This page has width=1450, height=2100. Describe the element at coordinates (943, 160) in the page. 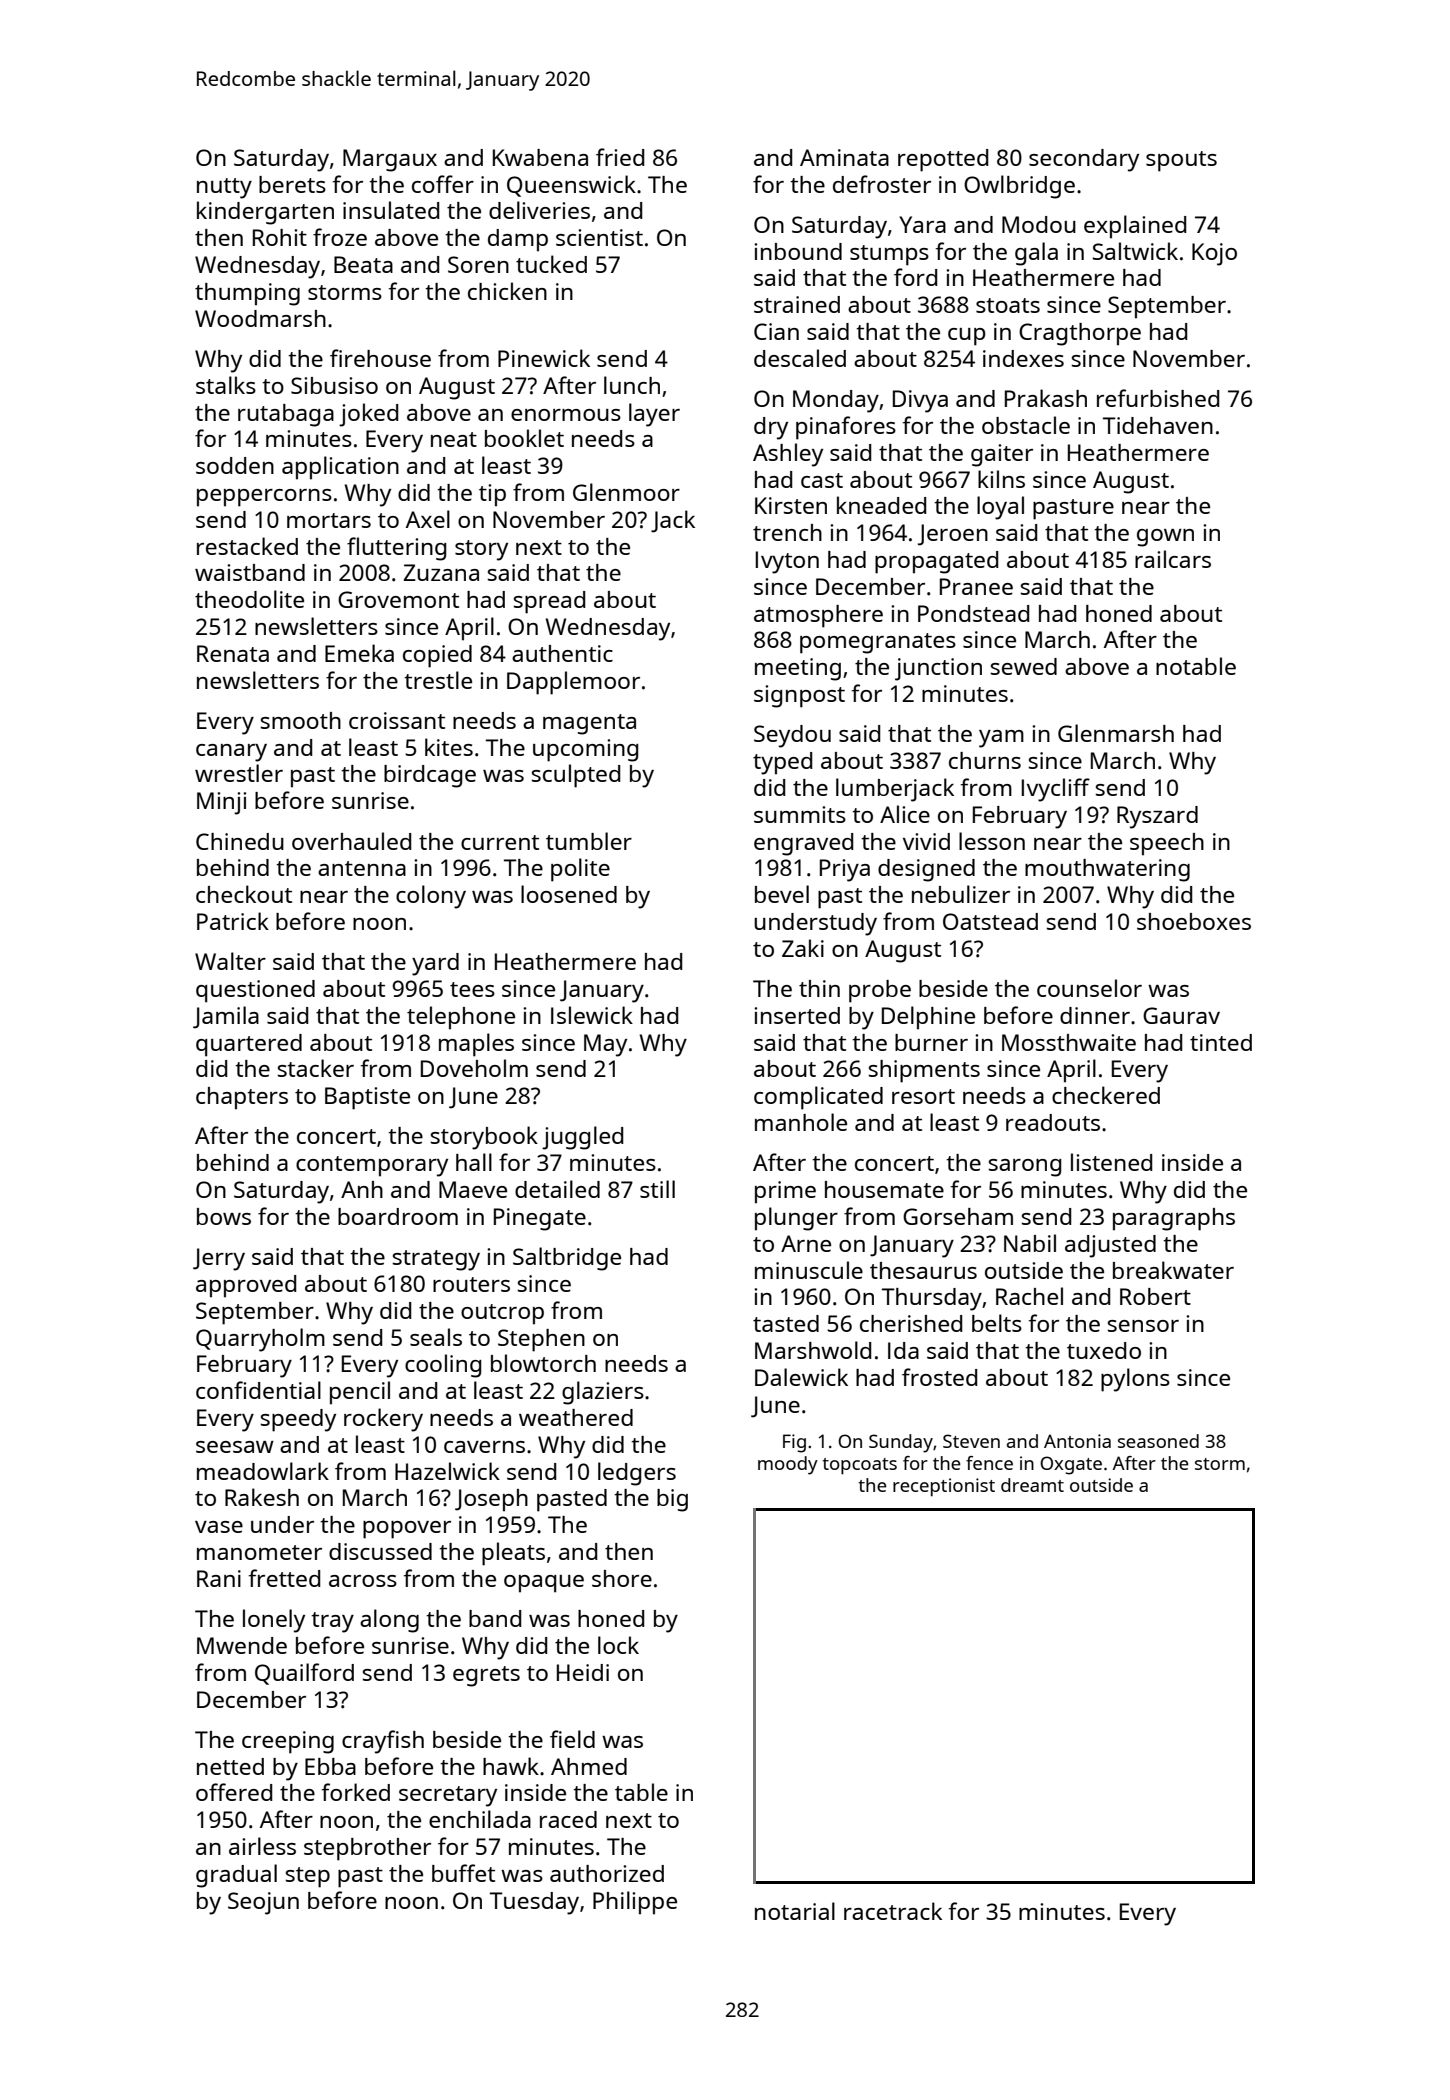

I see `repotted` at that location.
